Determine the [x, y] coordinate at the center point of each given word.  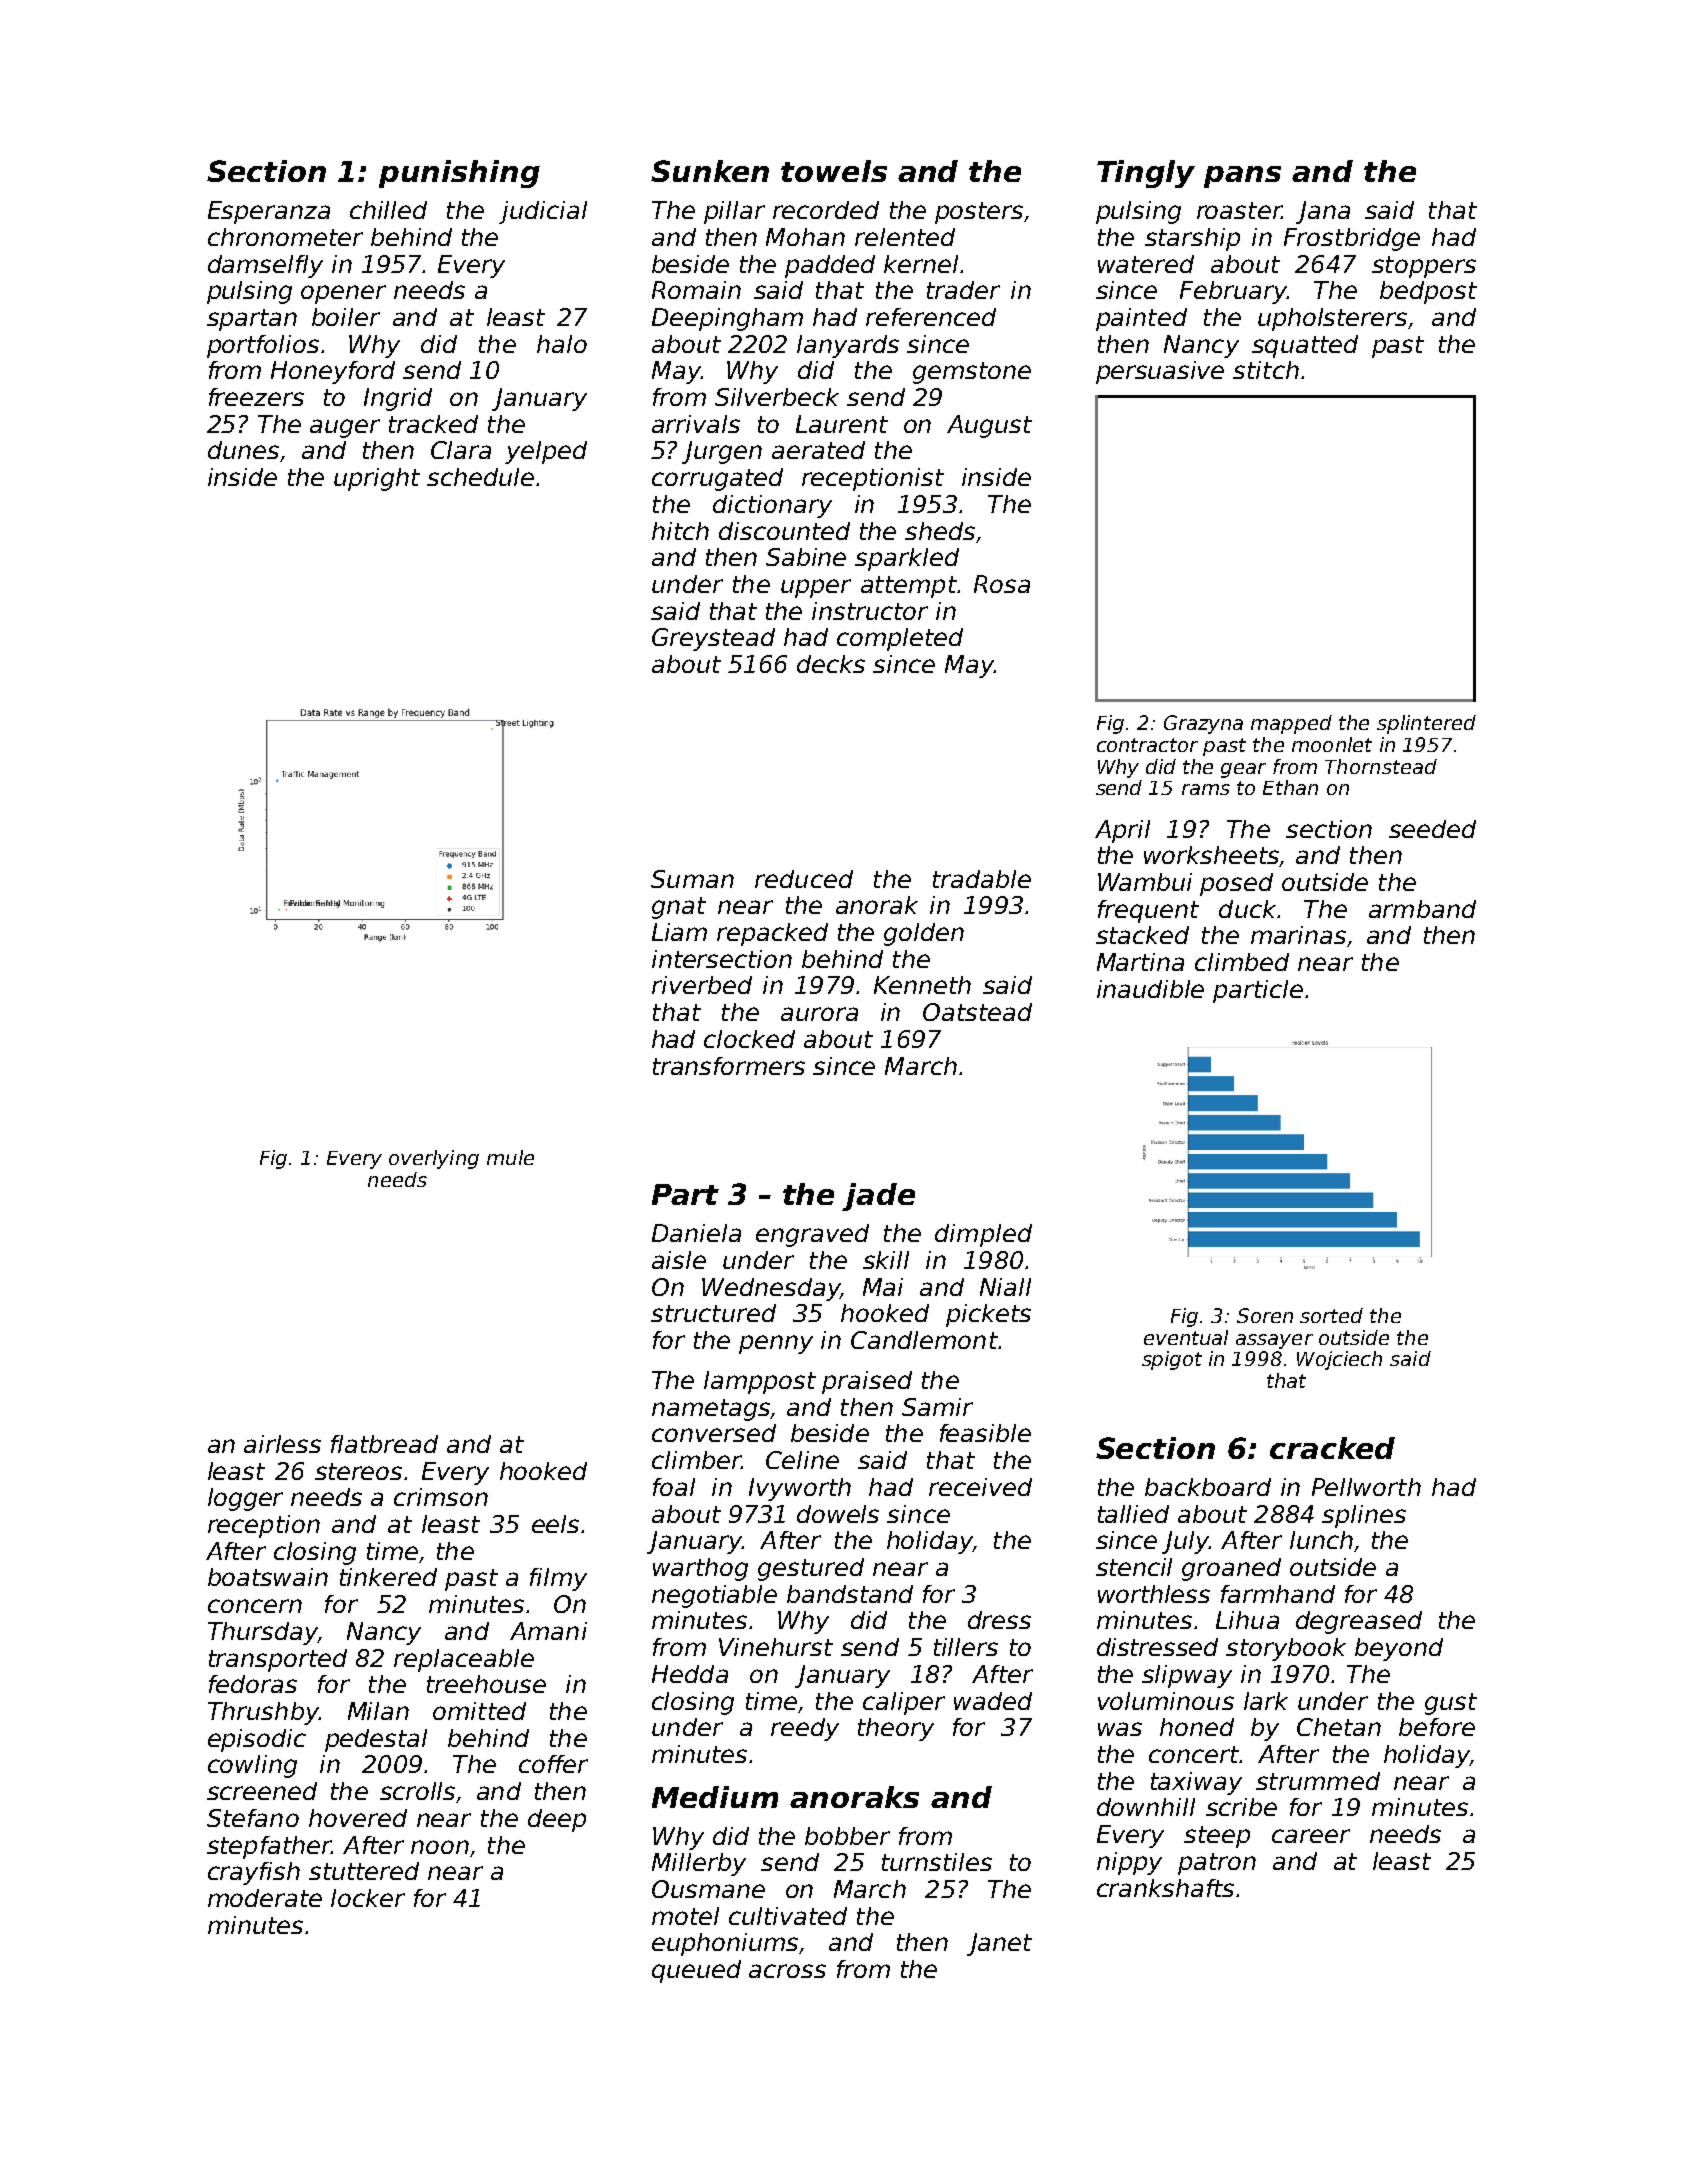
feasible [985, 1433]
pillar [734, 212]
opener [343, 294]
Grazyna [1203, 724]
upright [377, 479]
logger [245, 1499]
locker [368, 1898]
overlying [434, 1159]
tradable [982, 879]
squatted [1305, 346]
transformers [729, 1066]
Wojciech [1339, 1360]
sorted [1331, 1315]
